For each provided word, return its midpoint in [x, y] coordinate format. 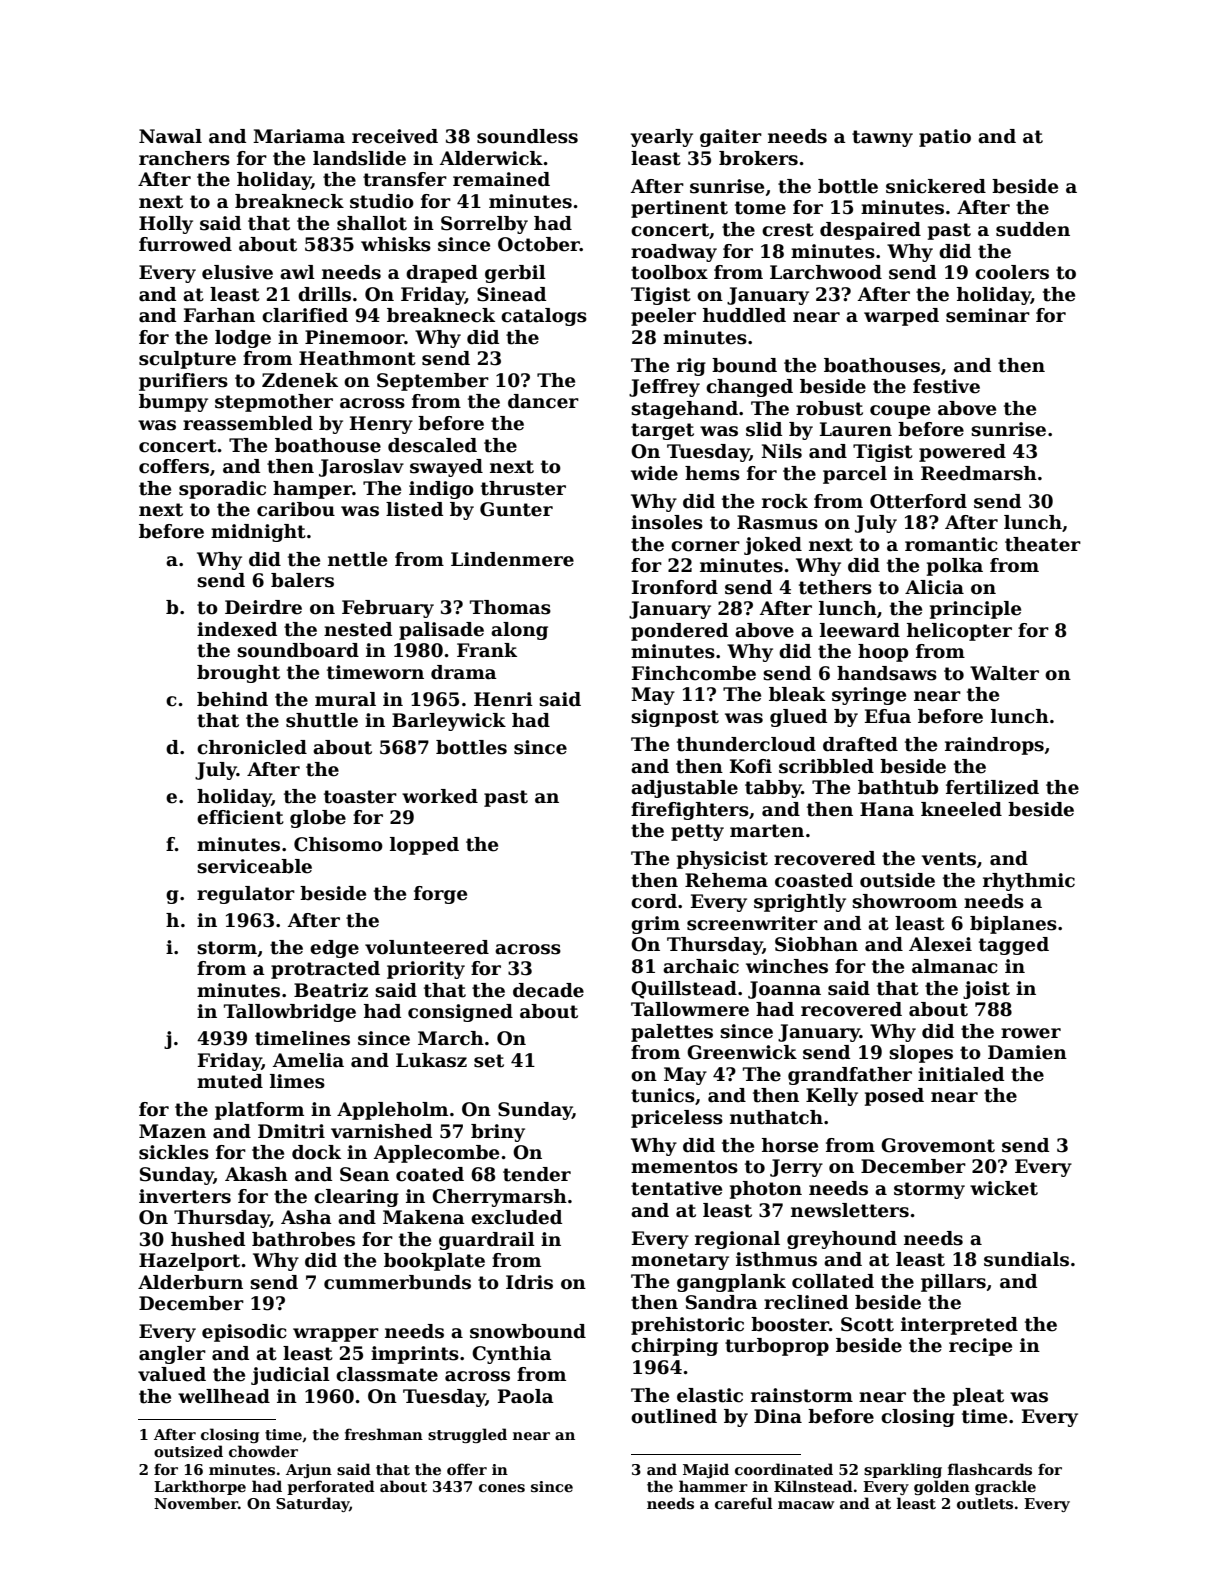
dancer [543, 401]
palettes [672, 1033]
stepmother [274, 403]
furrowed [185, 244]
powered [962, 453]
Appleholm [392, 1111]
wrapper [336, 1335]
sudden [1033, 229]
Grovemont [938, 1145]
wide [654, 473]
